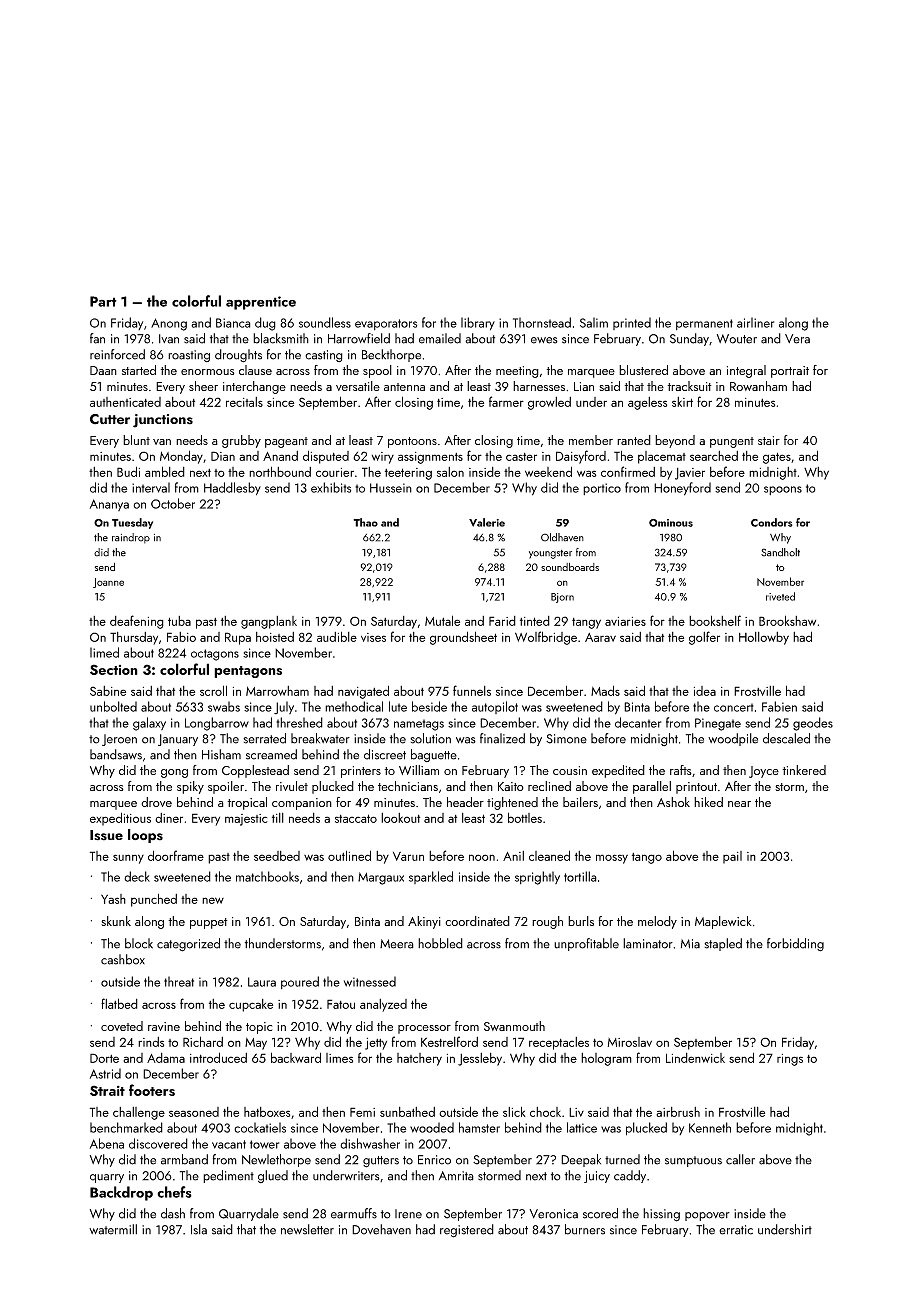 This image has width=924, height=1308. I want to click on permanent, so click(704, 324).
